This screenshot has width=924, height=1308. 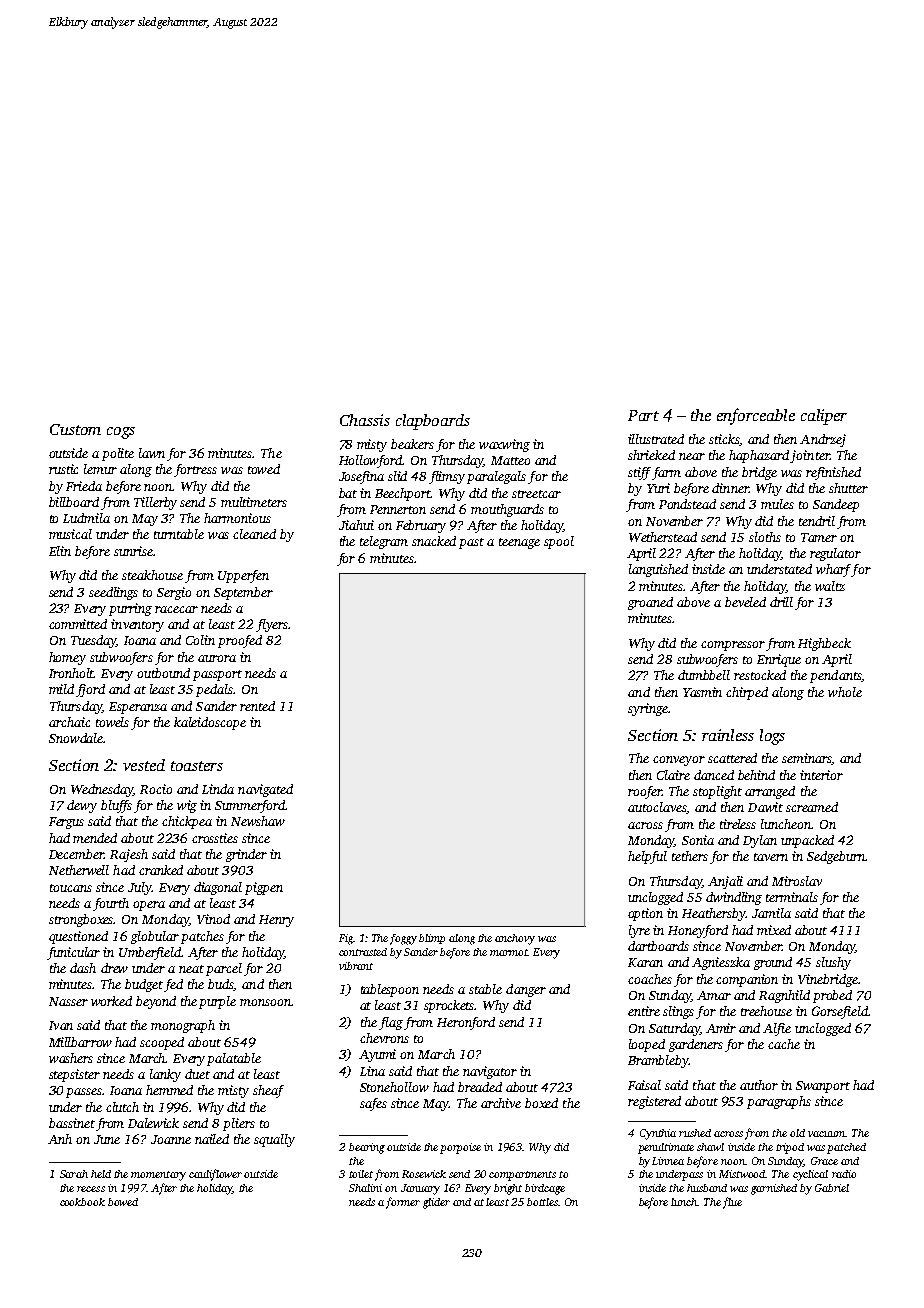 What do you see at coordinates (433, 422) in the screenshot?
I see `clapboards` at bounding box center [433, 422].
